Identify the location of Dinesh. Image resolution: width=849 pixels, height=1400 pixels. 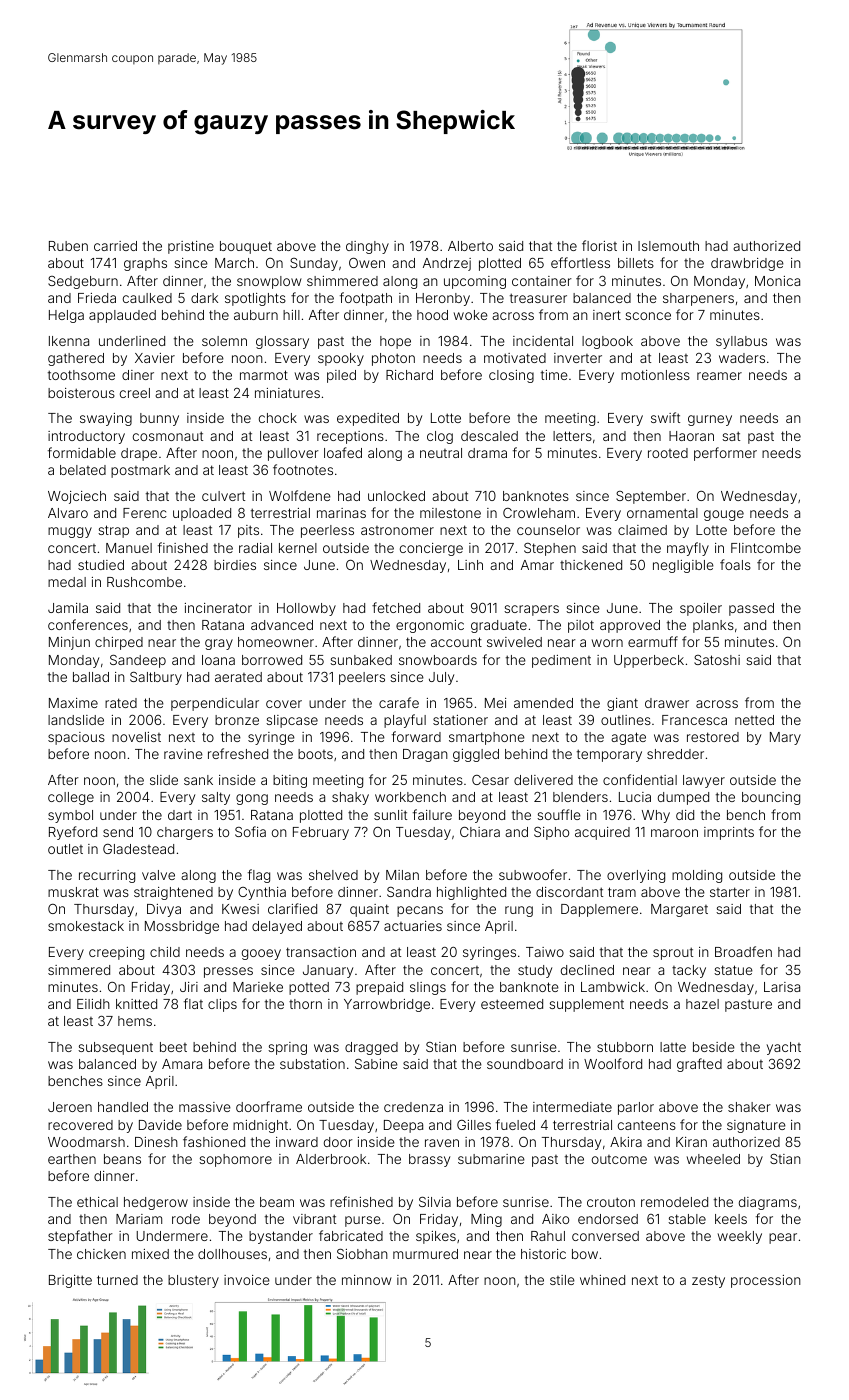
(156, 1142).
